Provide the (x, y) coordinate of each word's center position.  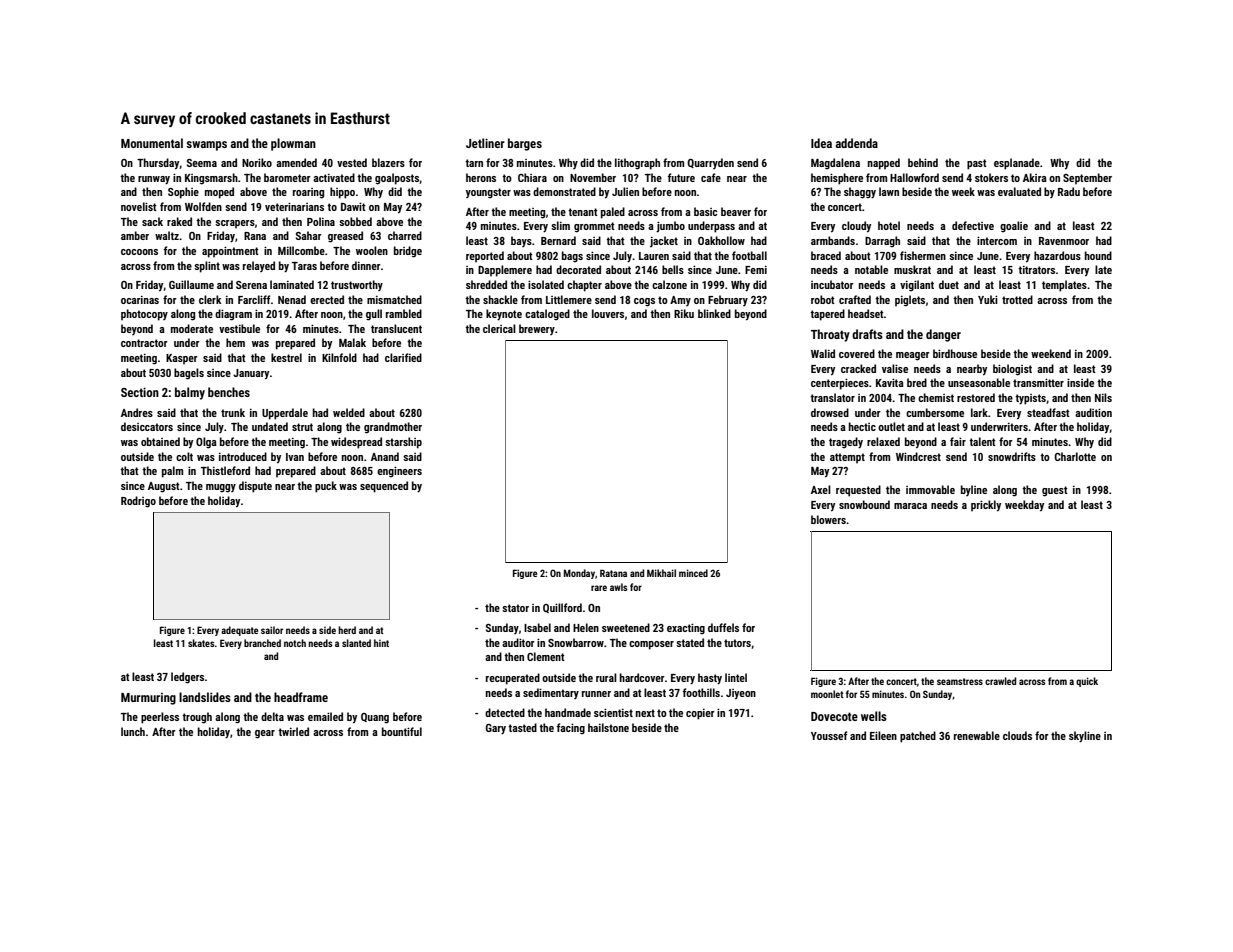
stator (515, 608)
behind (923, 162)
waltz (167, 235)
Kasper (182, 359)
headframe (301, 697)
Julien (625, 191)
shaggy (860, 193)
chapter (584, 286)
